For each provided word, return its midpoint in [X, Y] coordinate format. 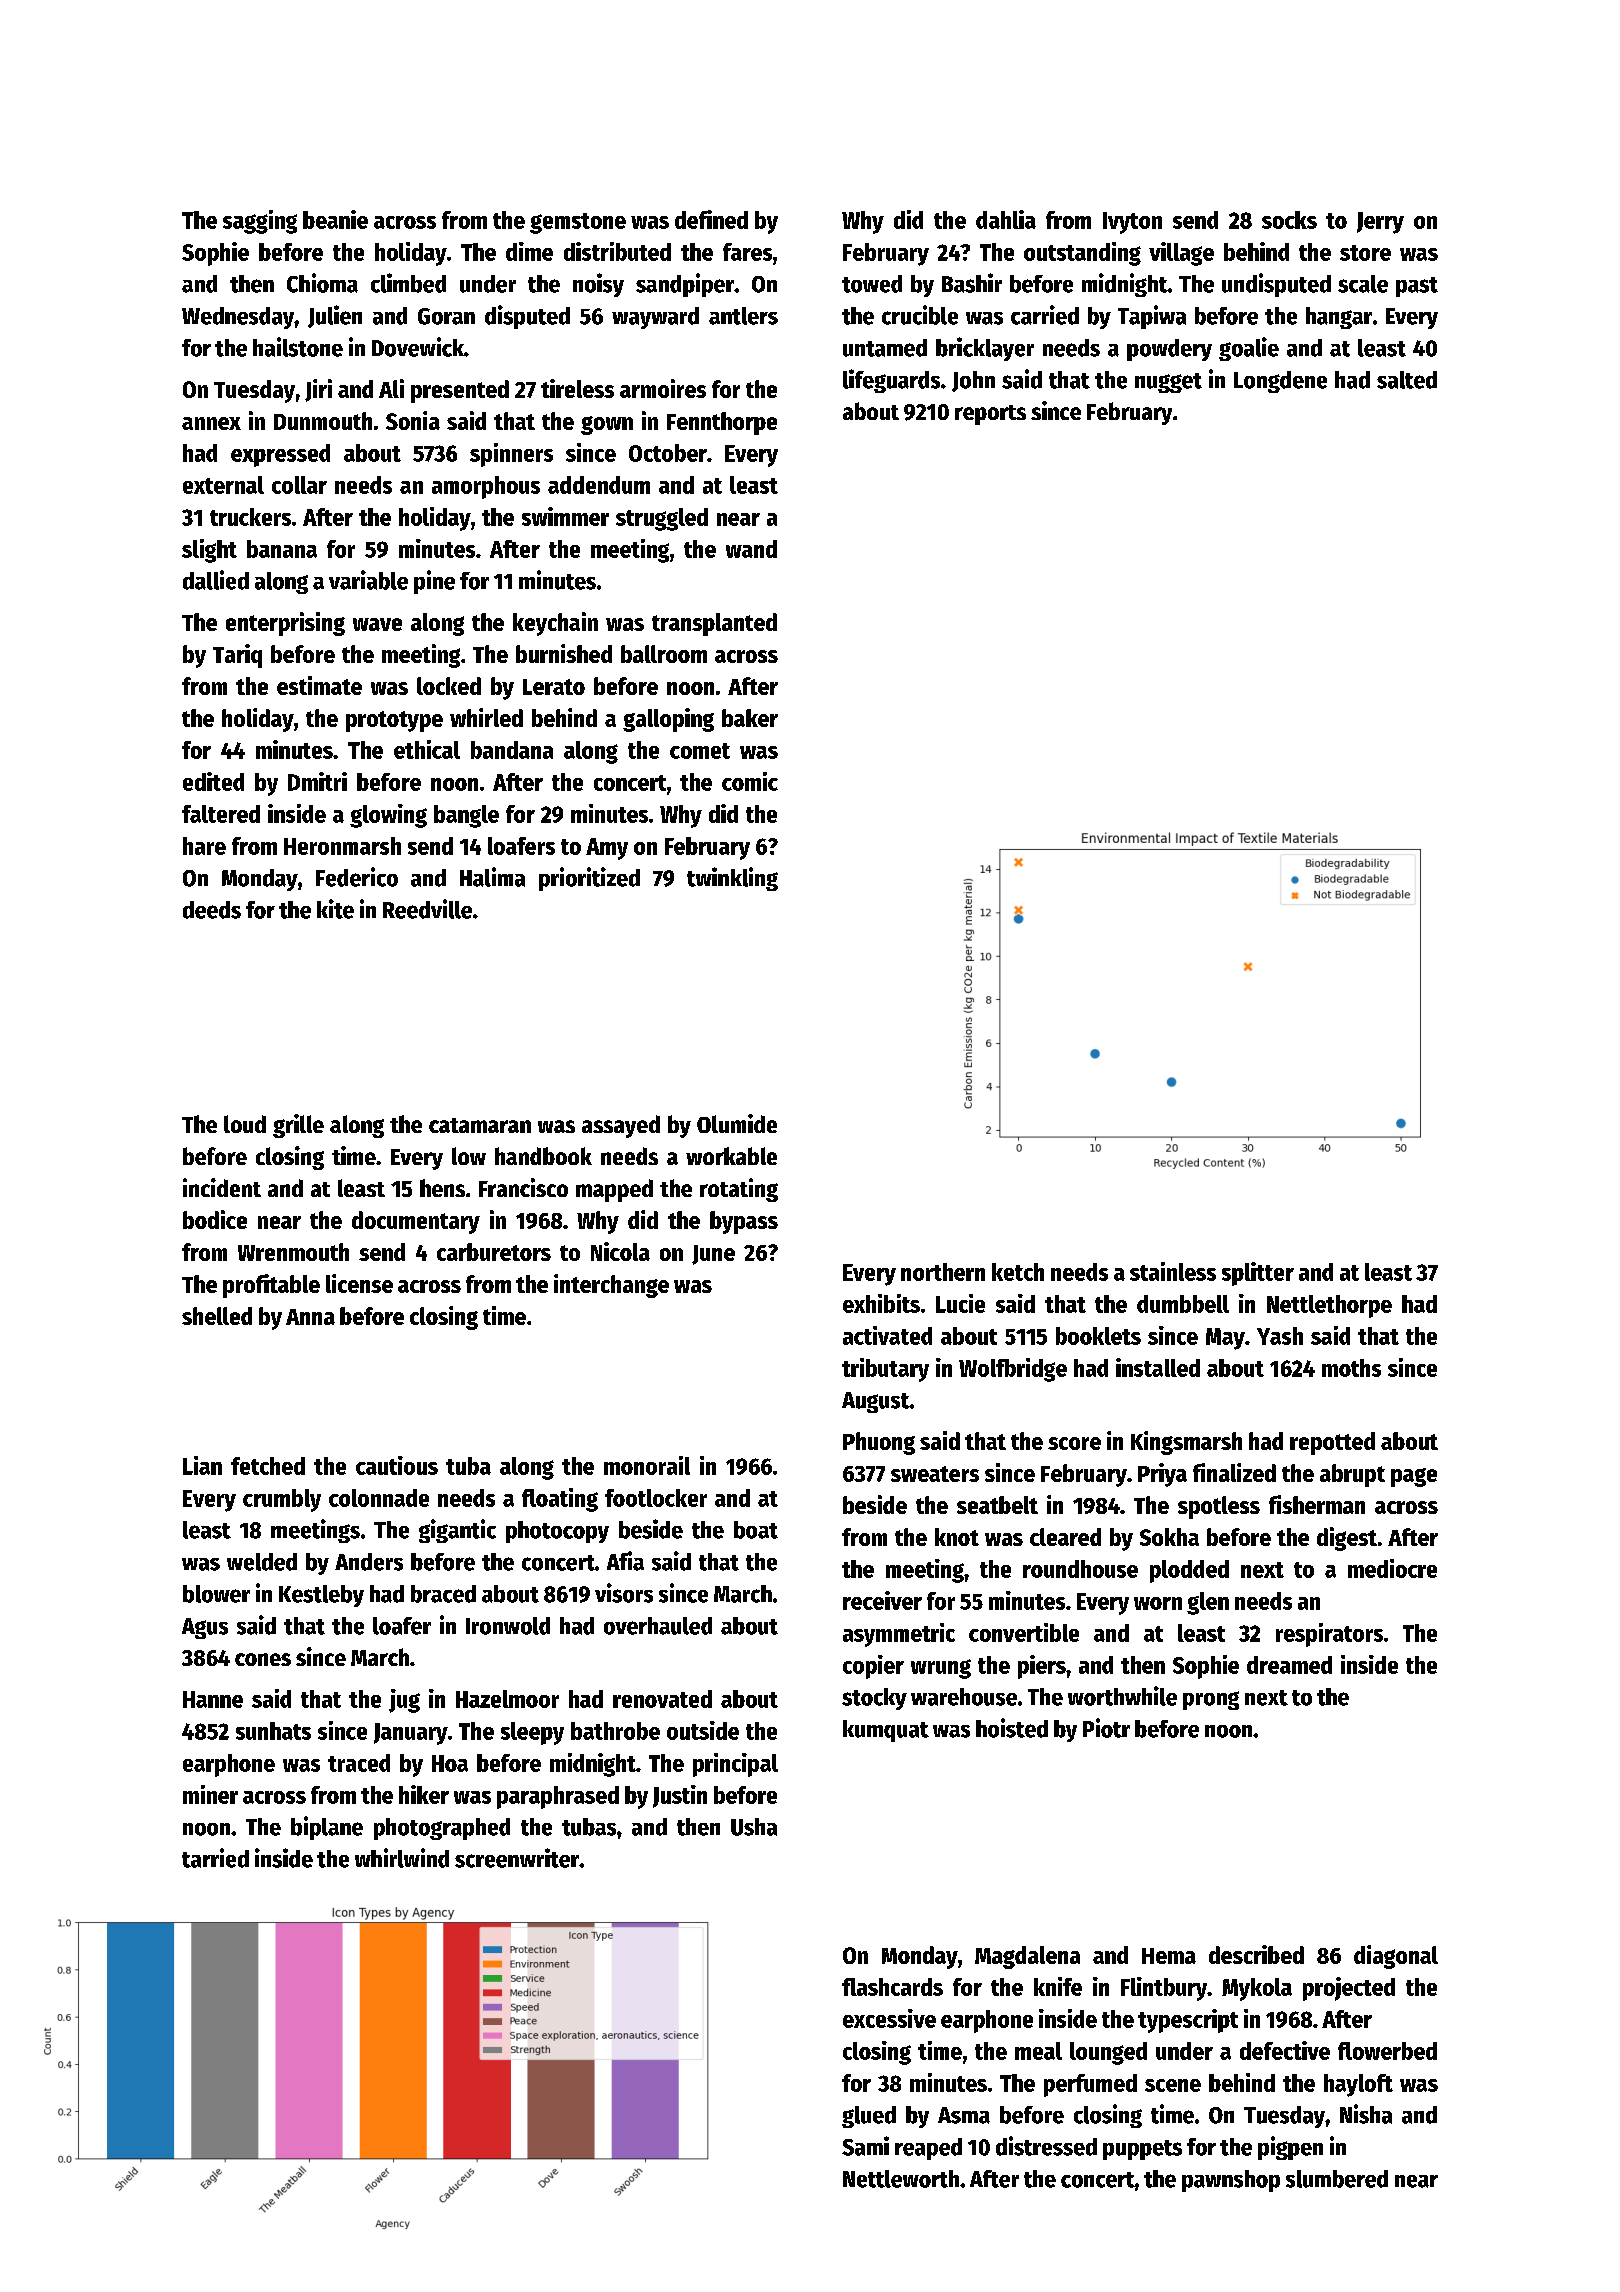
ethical [427, 749]
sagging [260, 222]
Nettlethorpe [1329, 1306]
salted [1407, 380]
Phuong [879, 1443]
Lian [202, 1465]
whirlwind [402, 1858]
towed [872, 284]
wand [751, 549]
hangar [1339, 318]
